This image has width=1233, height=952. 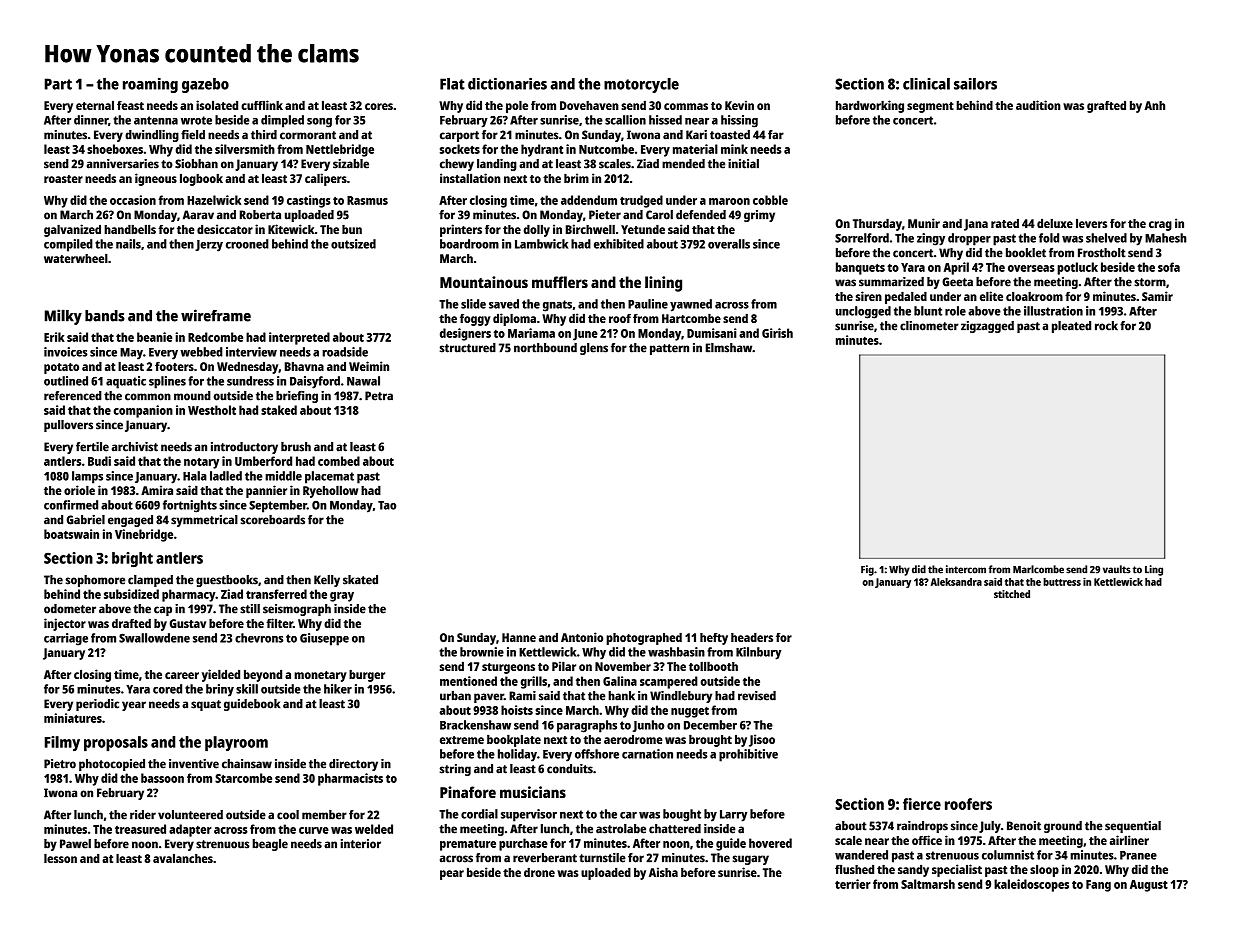 I want to click on fierce, so click(x=922, y=804).
